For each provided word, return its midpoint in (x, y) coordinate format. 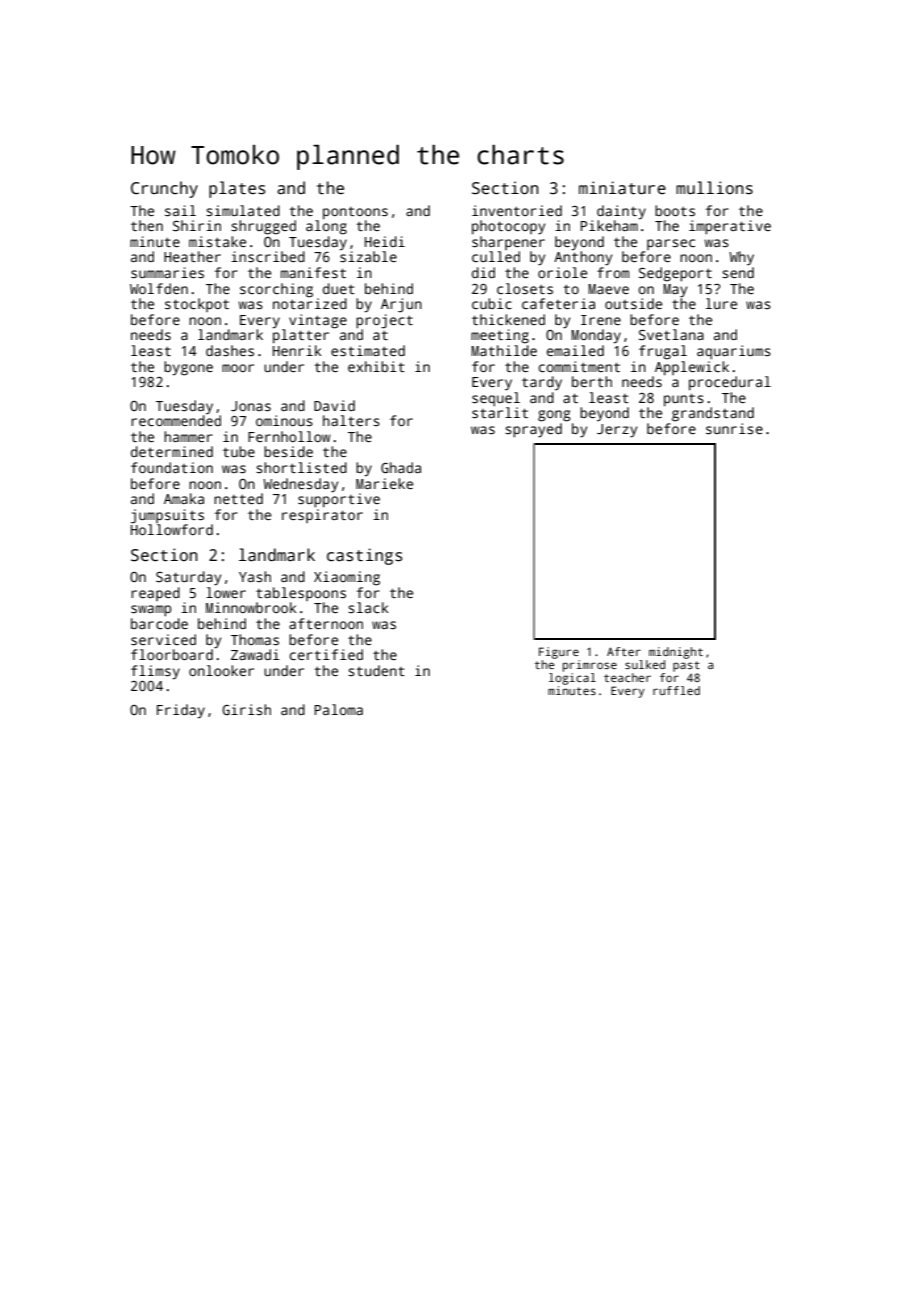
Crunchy (164, 189)
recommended (176, 420)
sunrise (734, 428)
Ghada (401, 467)
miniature (622, 188)
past (686, 666)
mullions (714, 188)
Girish (246, 709)
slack (368, 607)
